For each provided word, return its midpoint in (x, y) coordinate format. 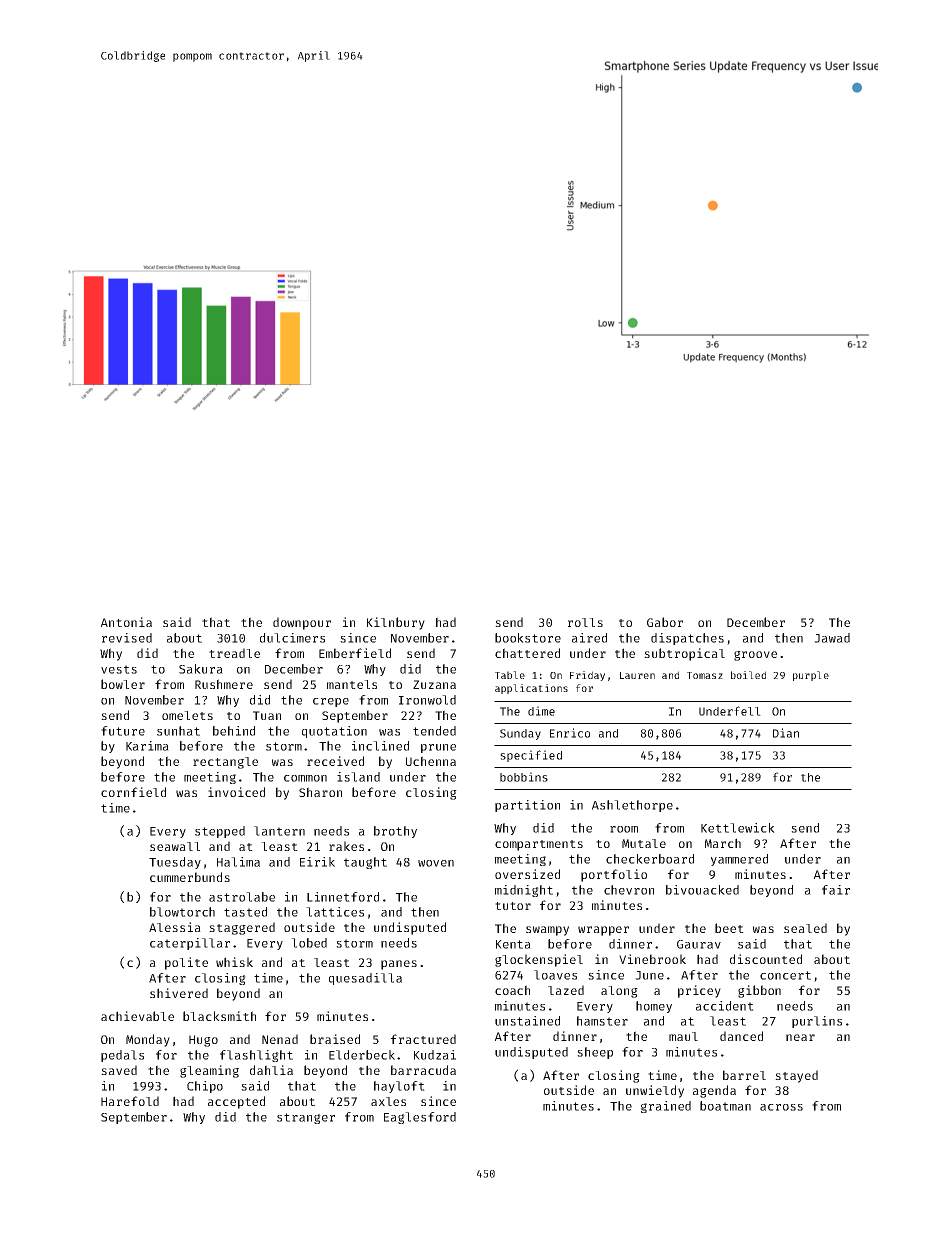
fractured (423, 1039)
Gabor (665, 622)
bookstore (528, 638)
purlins (817, 1022)
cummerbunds (190, 877)
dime (541, 711)
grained (666, 1107)
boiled (748, 675)
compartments (539, 845)
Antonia (126, 622)
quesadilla (365, 979)
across (781, 1107)
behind (234, 731)
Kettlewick (738, 828)
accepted (236, 1102)
